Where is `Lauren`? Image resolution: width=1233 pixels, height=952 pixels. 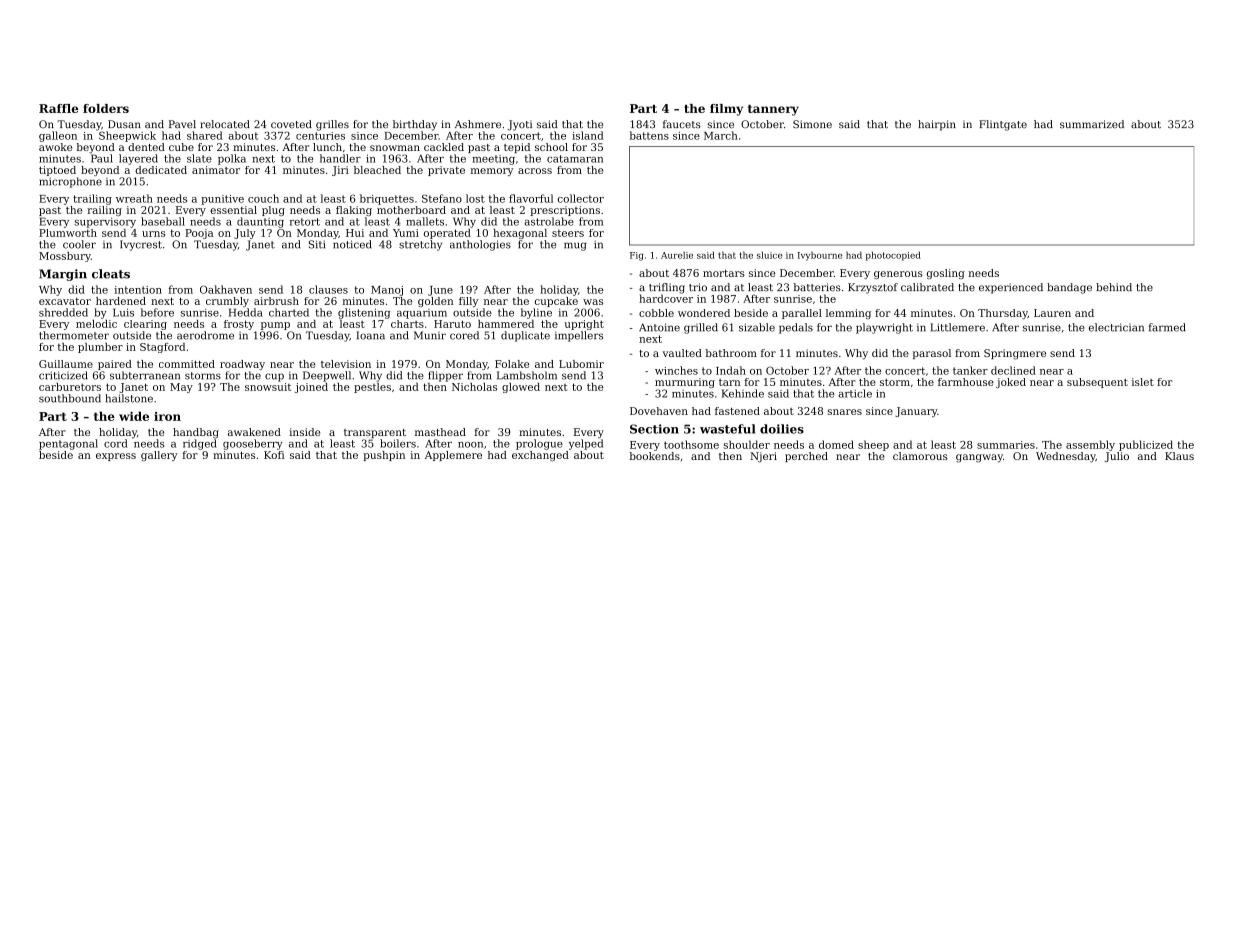 Lauren is located at coordinates (1052, 313).
